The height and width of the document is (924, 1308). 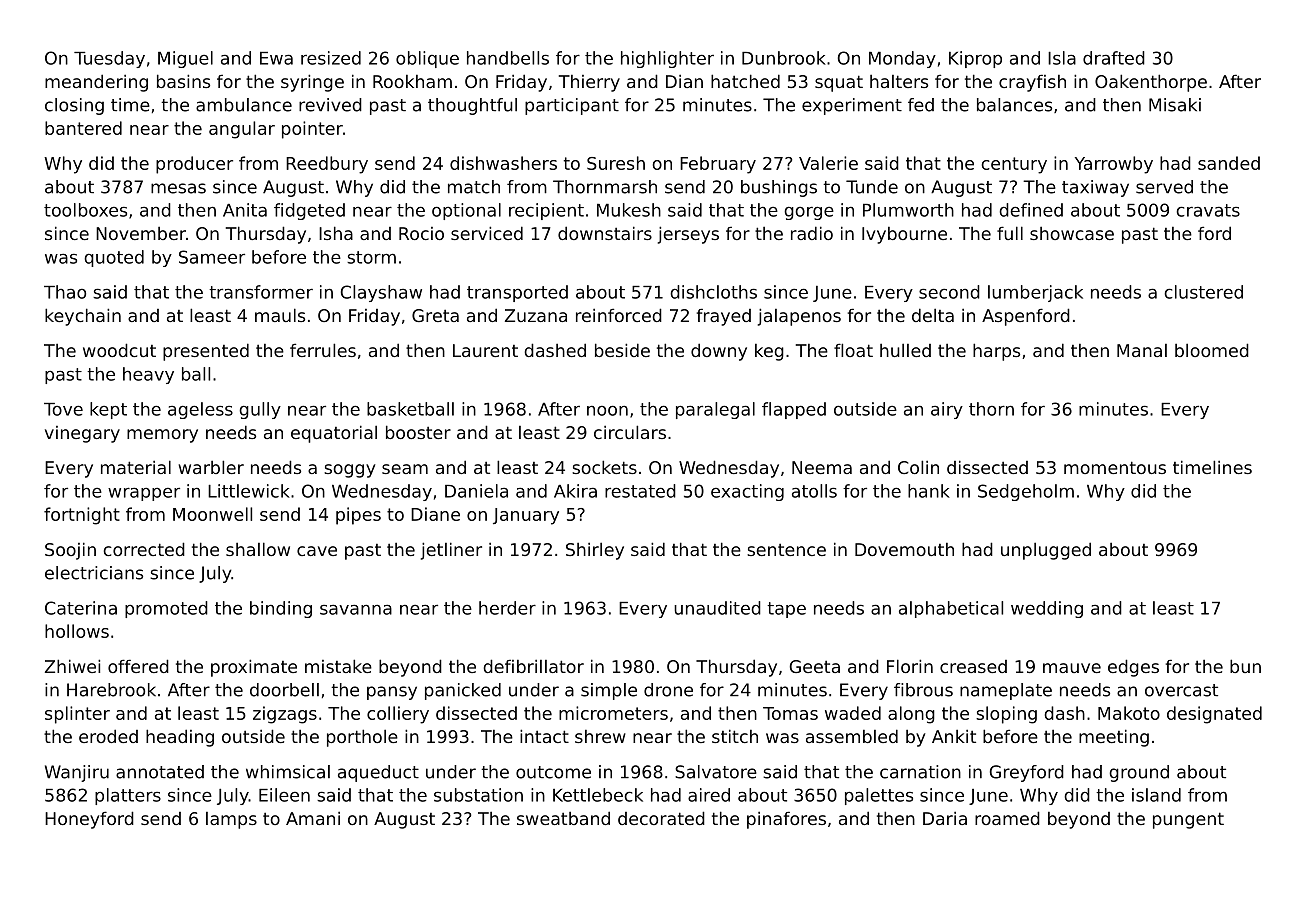 What do you see at coordinates (261, 292) in the document?
I see `transformer` at bounding box center [261, 292].
